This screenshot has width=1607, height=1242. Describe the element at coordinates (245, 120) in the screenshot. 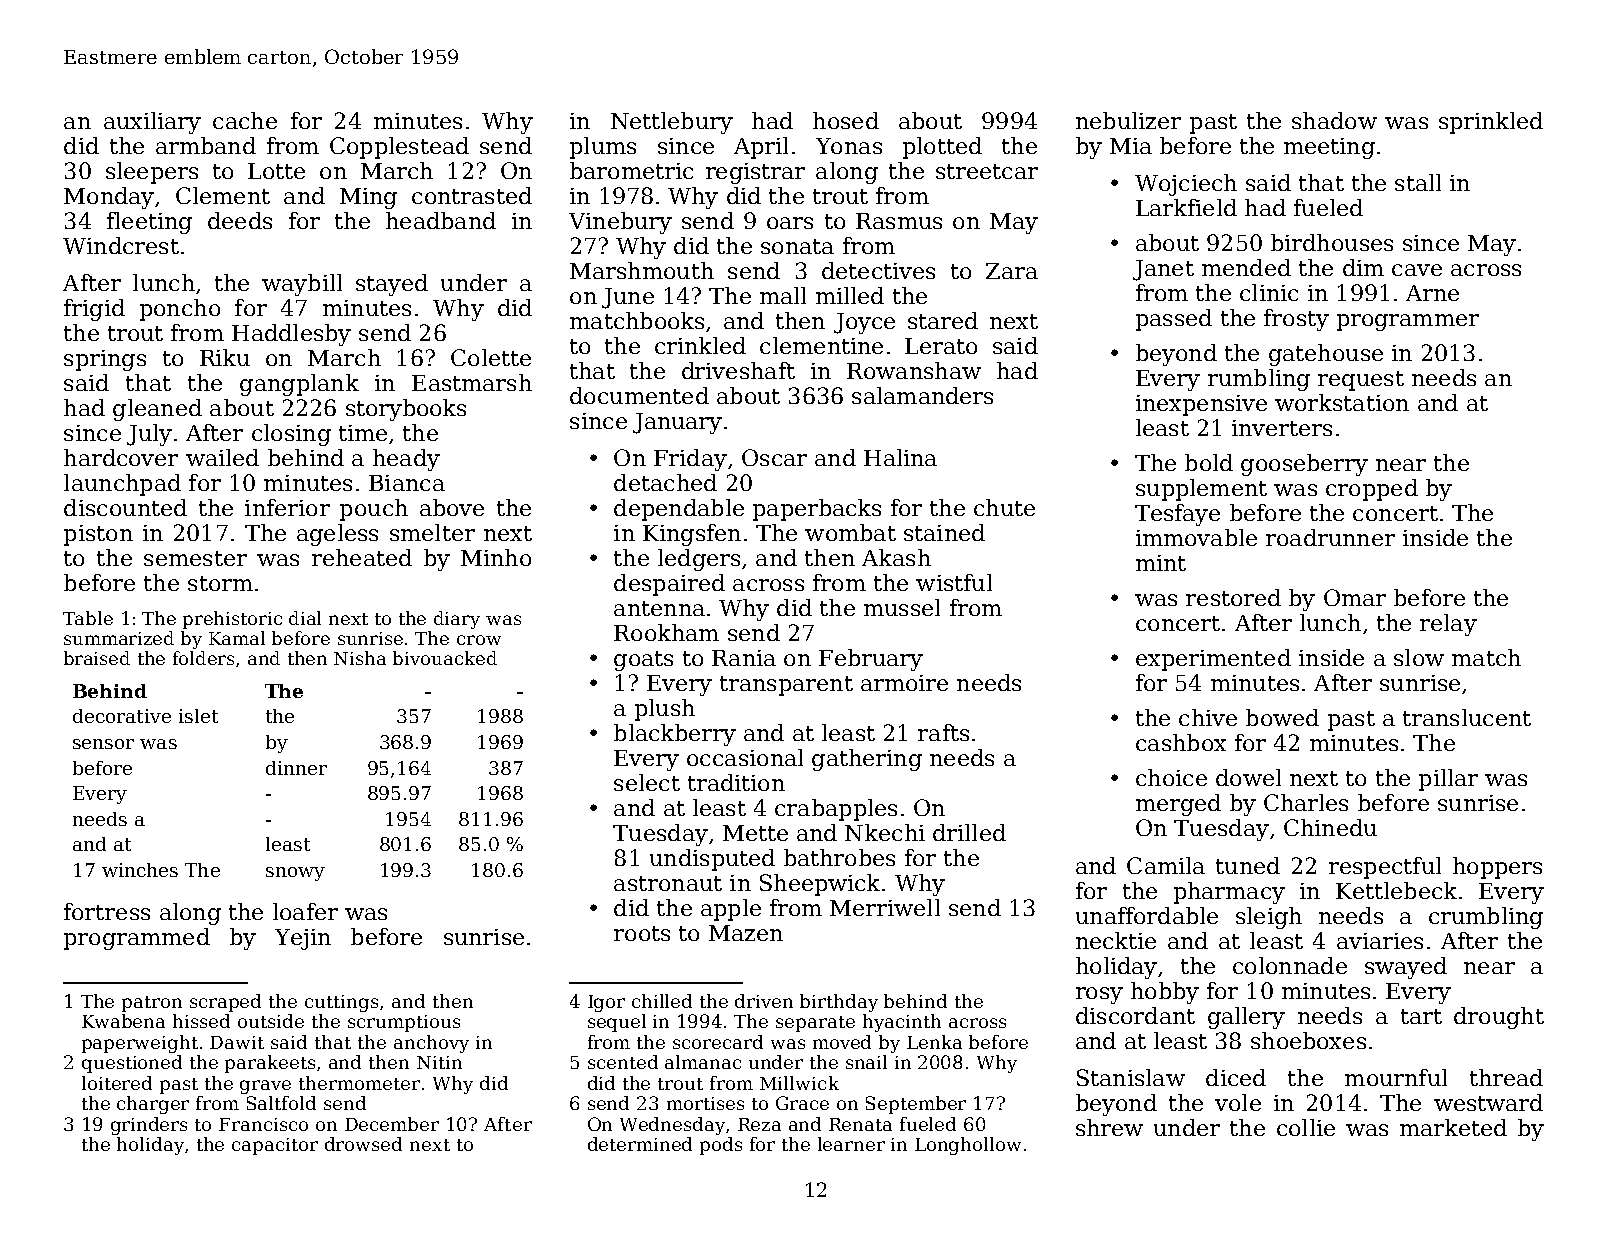

I see `cache` at that location.
